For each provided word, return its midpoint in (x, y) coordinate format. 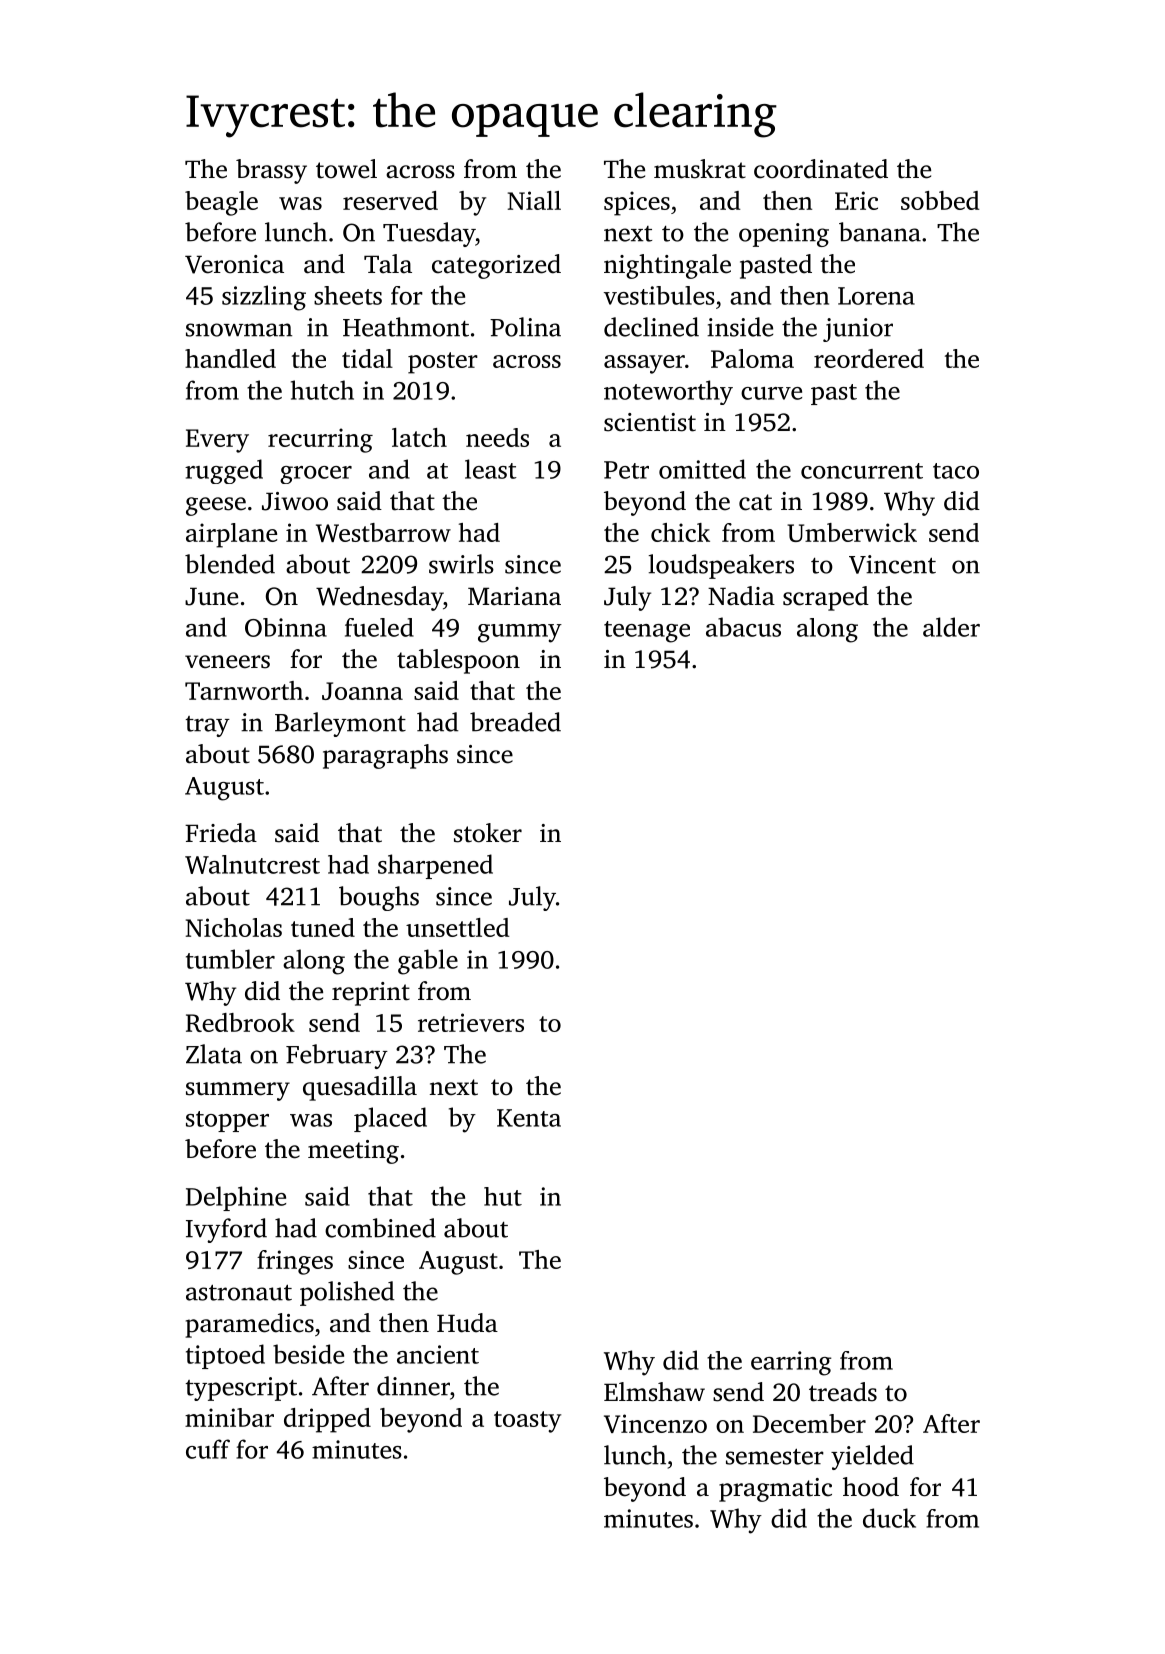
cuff (208, 1449)
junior (858, 330)
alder (951, 627)
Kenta (529, 1118)
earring (791, 1363)
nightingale (667, 266)
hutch (322, 390)
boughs (379, 898)
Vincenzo (655, 1423)
